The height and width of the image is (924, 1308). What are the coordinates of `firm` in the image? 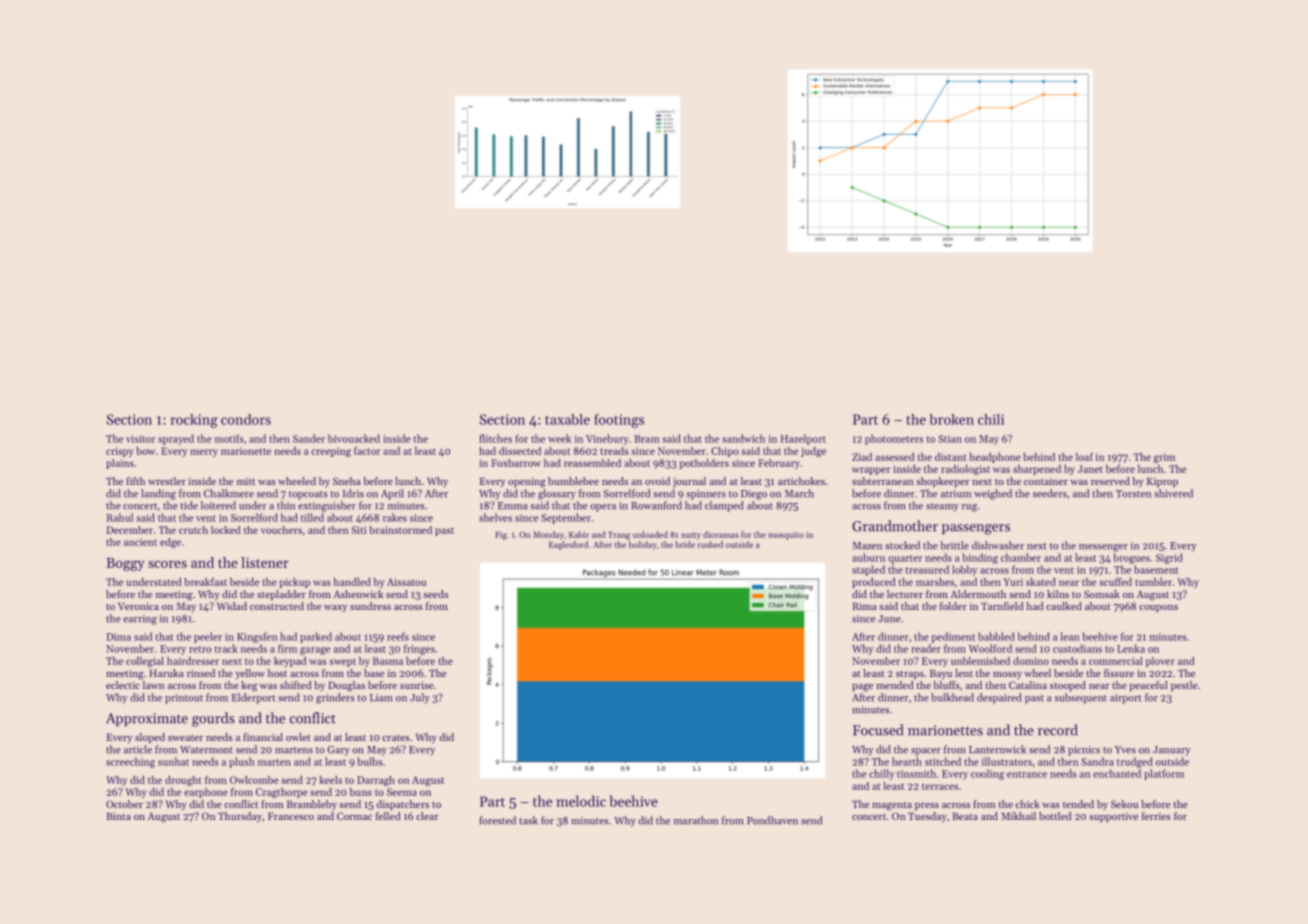 It's located at (287, 648).
